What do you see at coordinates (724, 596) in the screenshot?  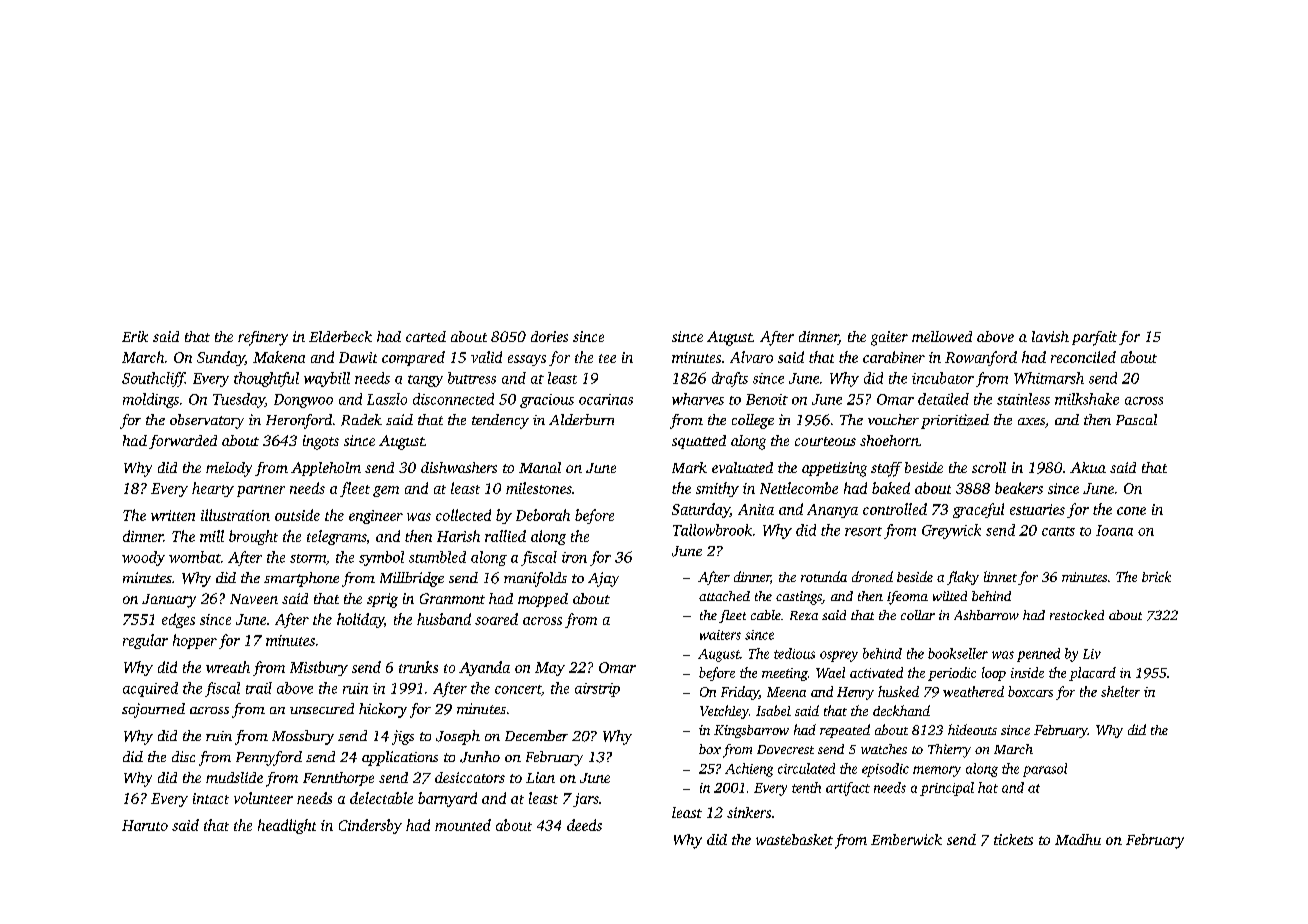 I see `attached` at bounding box center [724, 596].
